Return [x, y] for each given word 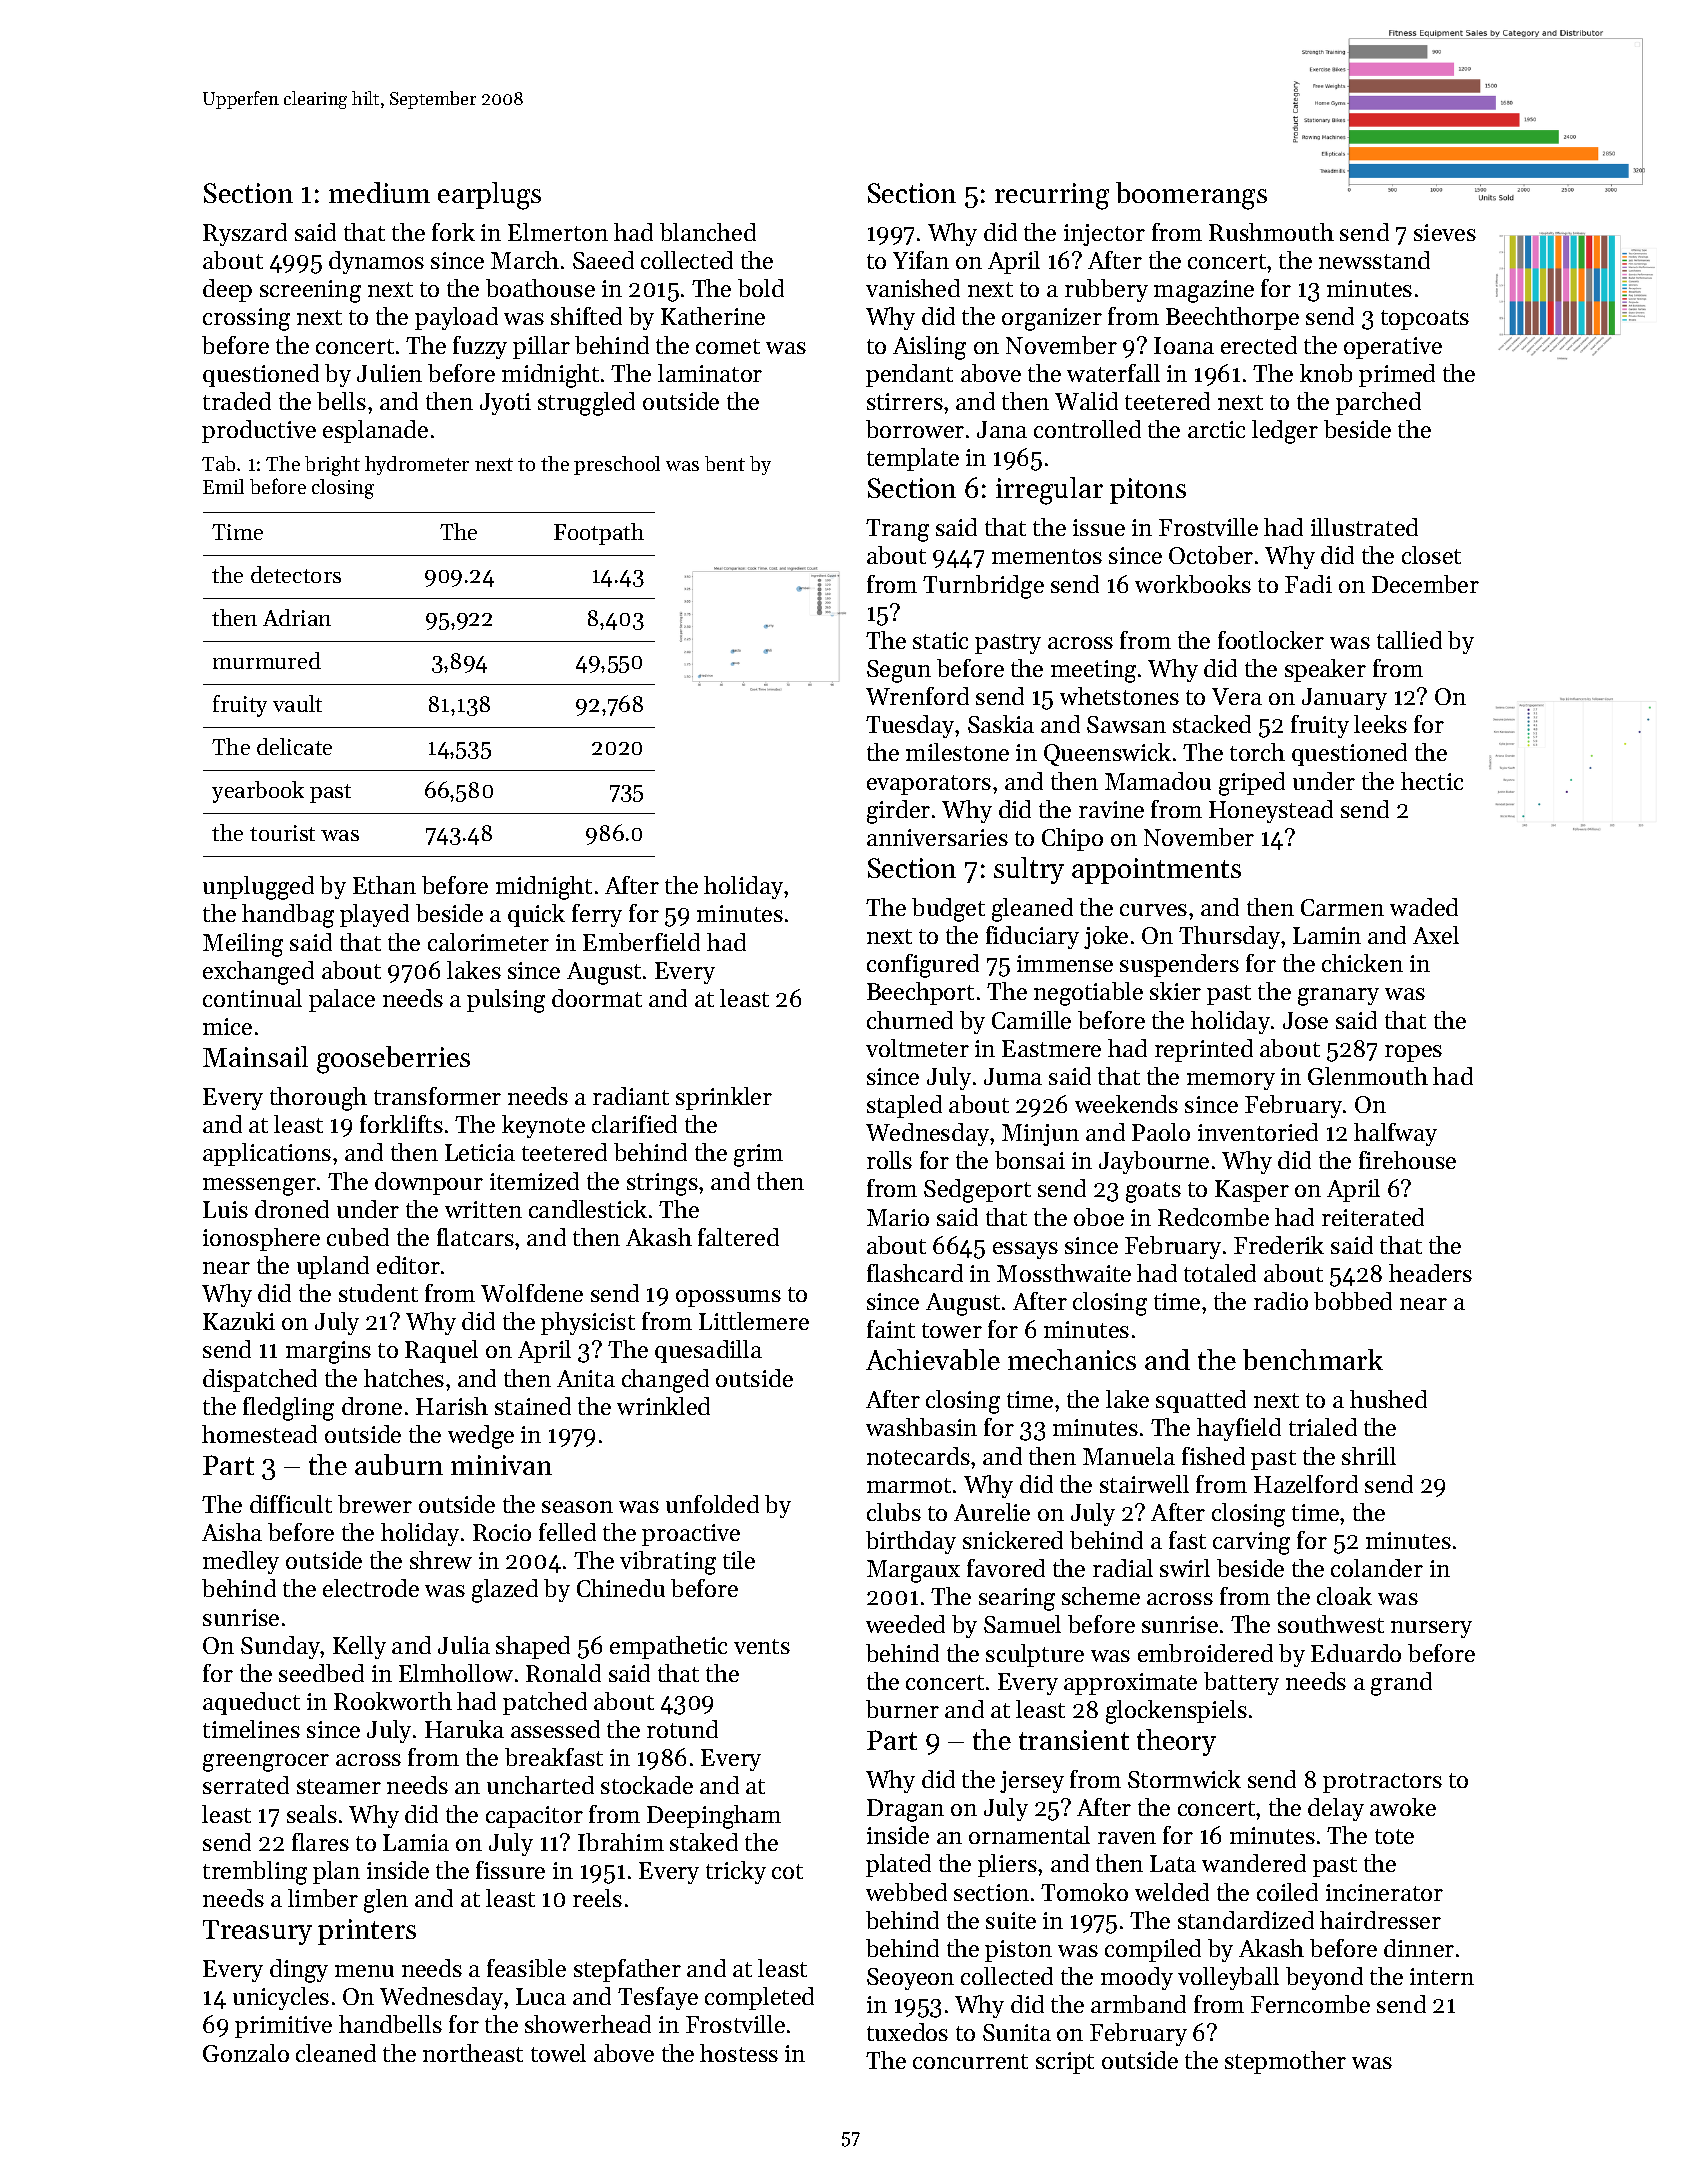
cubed [358, 1237]
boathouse [540, 288]
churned [910, 1020]
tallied [1409, 640]
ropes [1413, 1053]
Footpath [599, 534]
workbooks [1193, 584]
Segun [899, 671]
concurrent [970, 2061]
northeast [473, 2053]
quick [536, 915]
